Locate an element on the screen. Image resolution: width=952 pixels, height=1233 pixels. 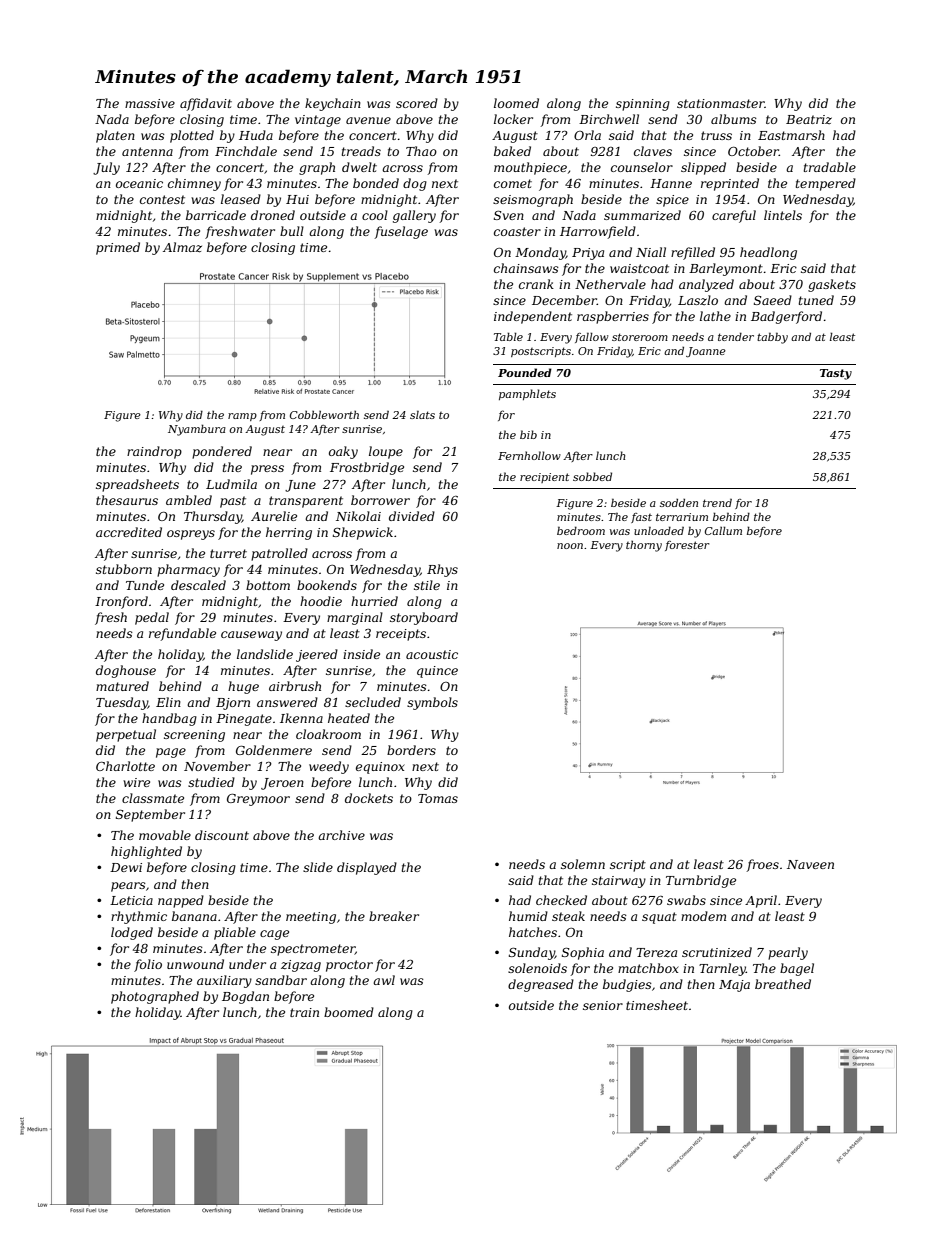
solenoids is located at coordinates (537, 968).
